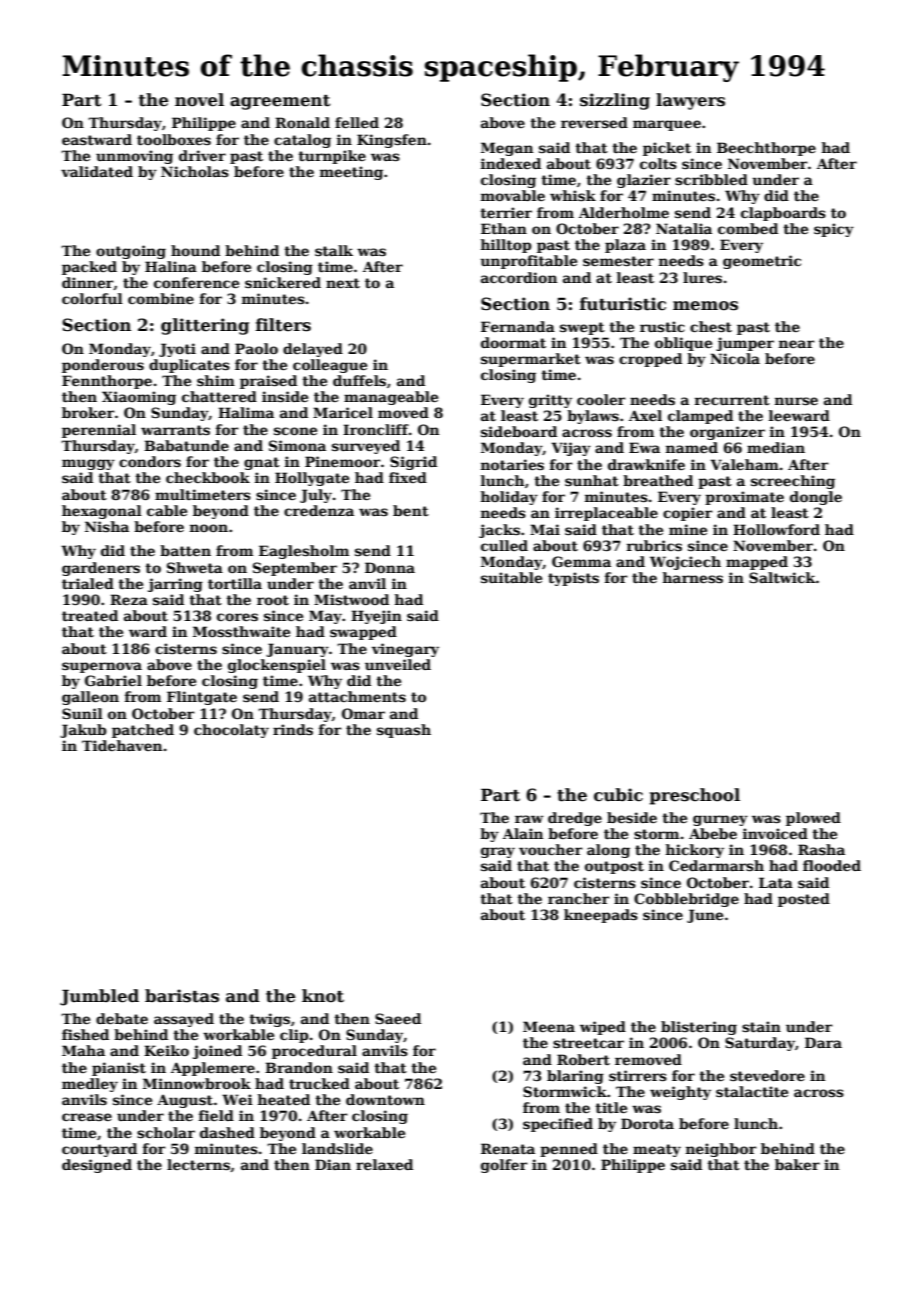 This document has width=924, height=1308. Describe the element at coordinates (732, 400) in the document. I see `recurrent` at that location.
